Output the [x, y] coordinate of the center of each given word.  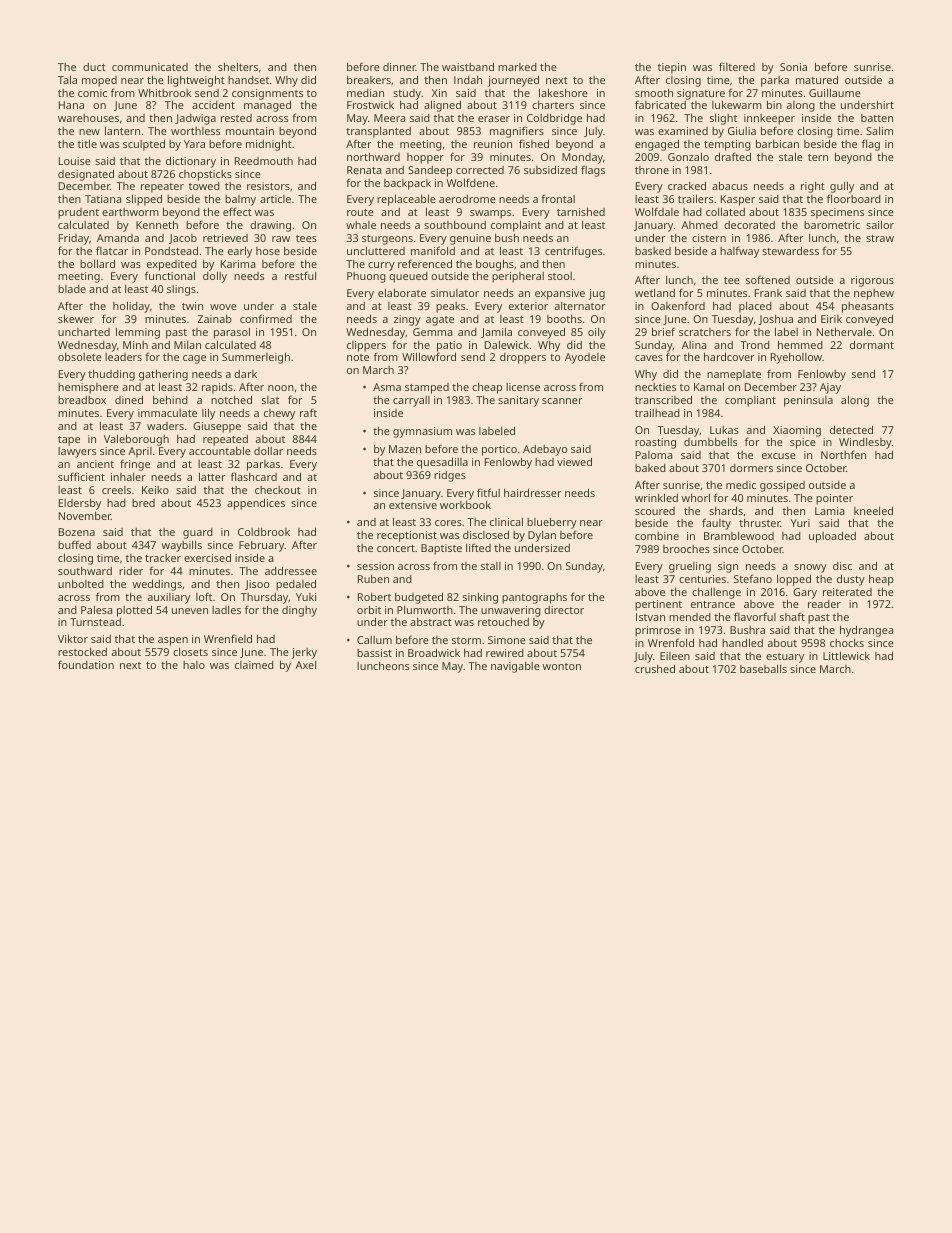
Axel [305, 665]
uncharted [84, 332]
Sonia [793, 67]
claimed [254, 665]
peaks [450, 307]
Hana [71, 105]
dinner [399, 67]
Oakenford [678, 305]
